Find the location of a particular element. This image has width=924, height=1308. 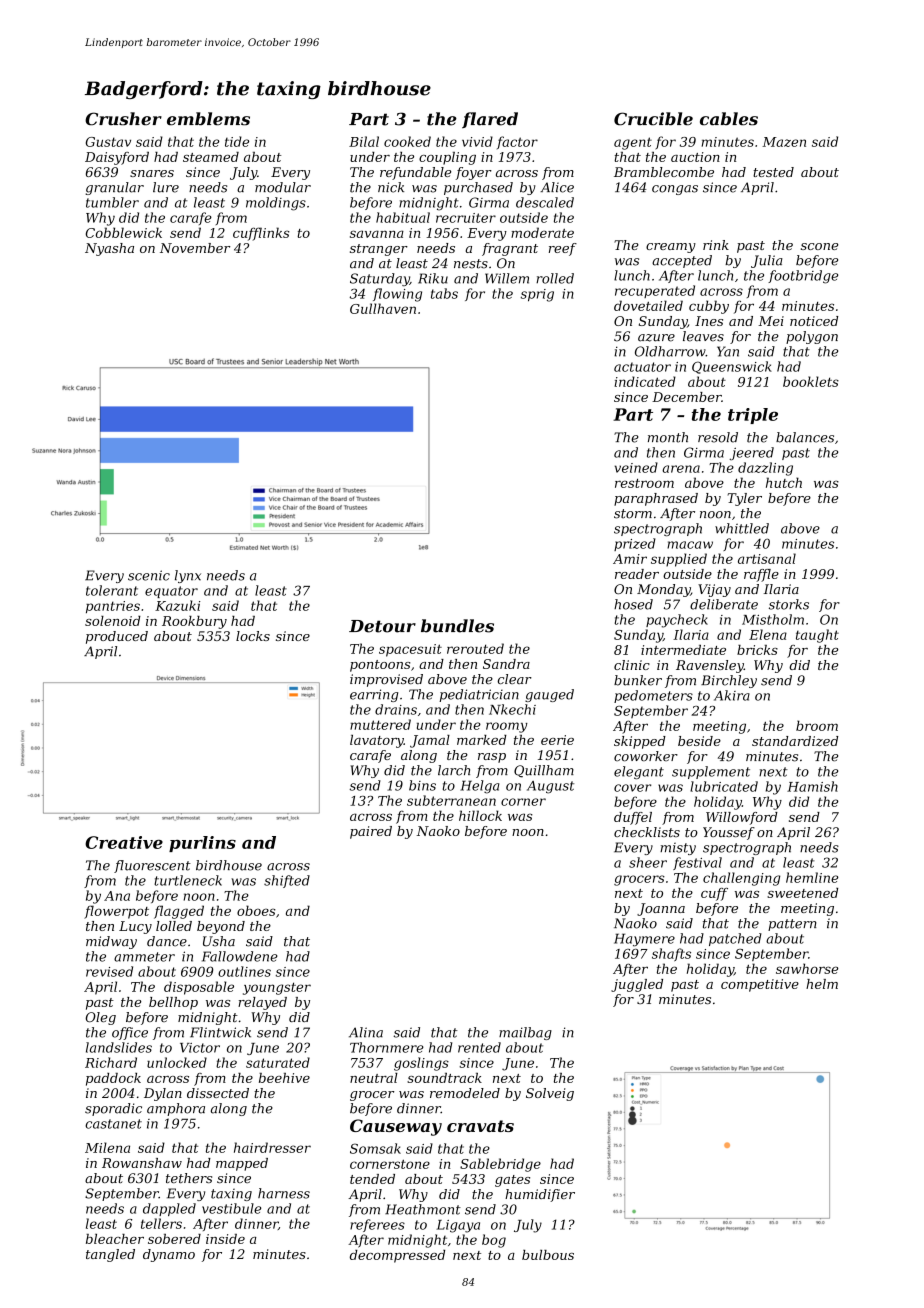

emblems is located at coordinates (208, 119).
